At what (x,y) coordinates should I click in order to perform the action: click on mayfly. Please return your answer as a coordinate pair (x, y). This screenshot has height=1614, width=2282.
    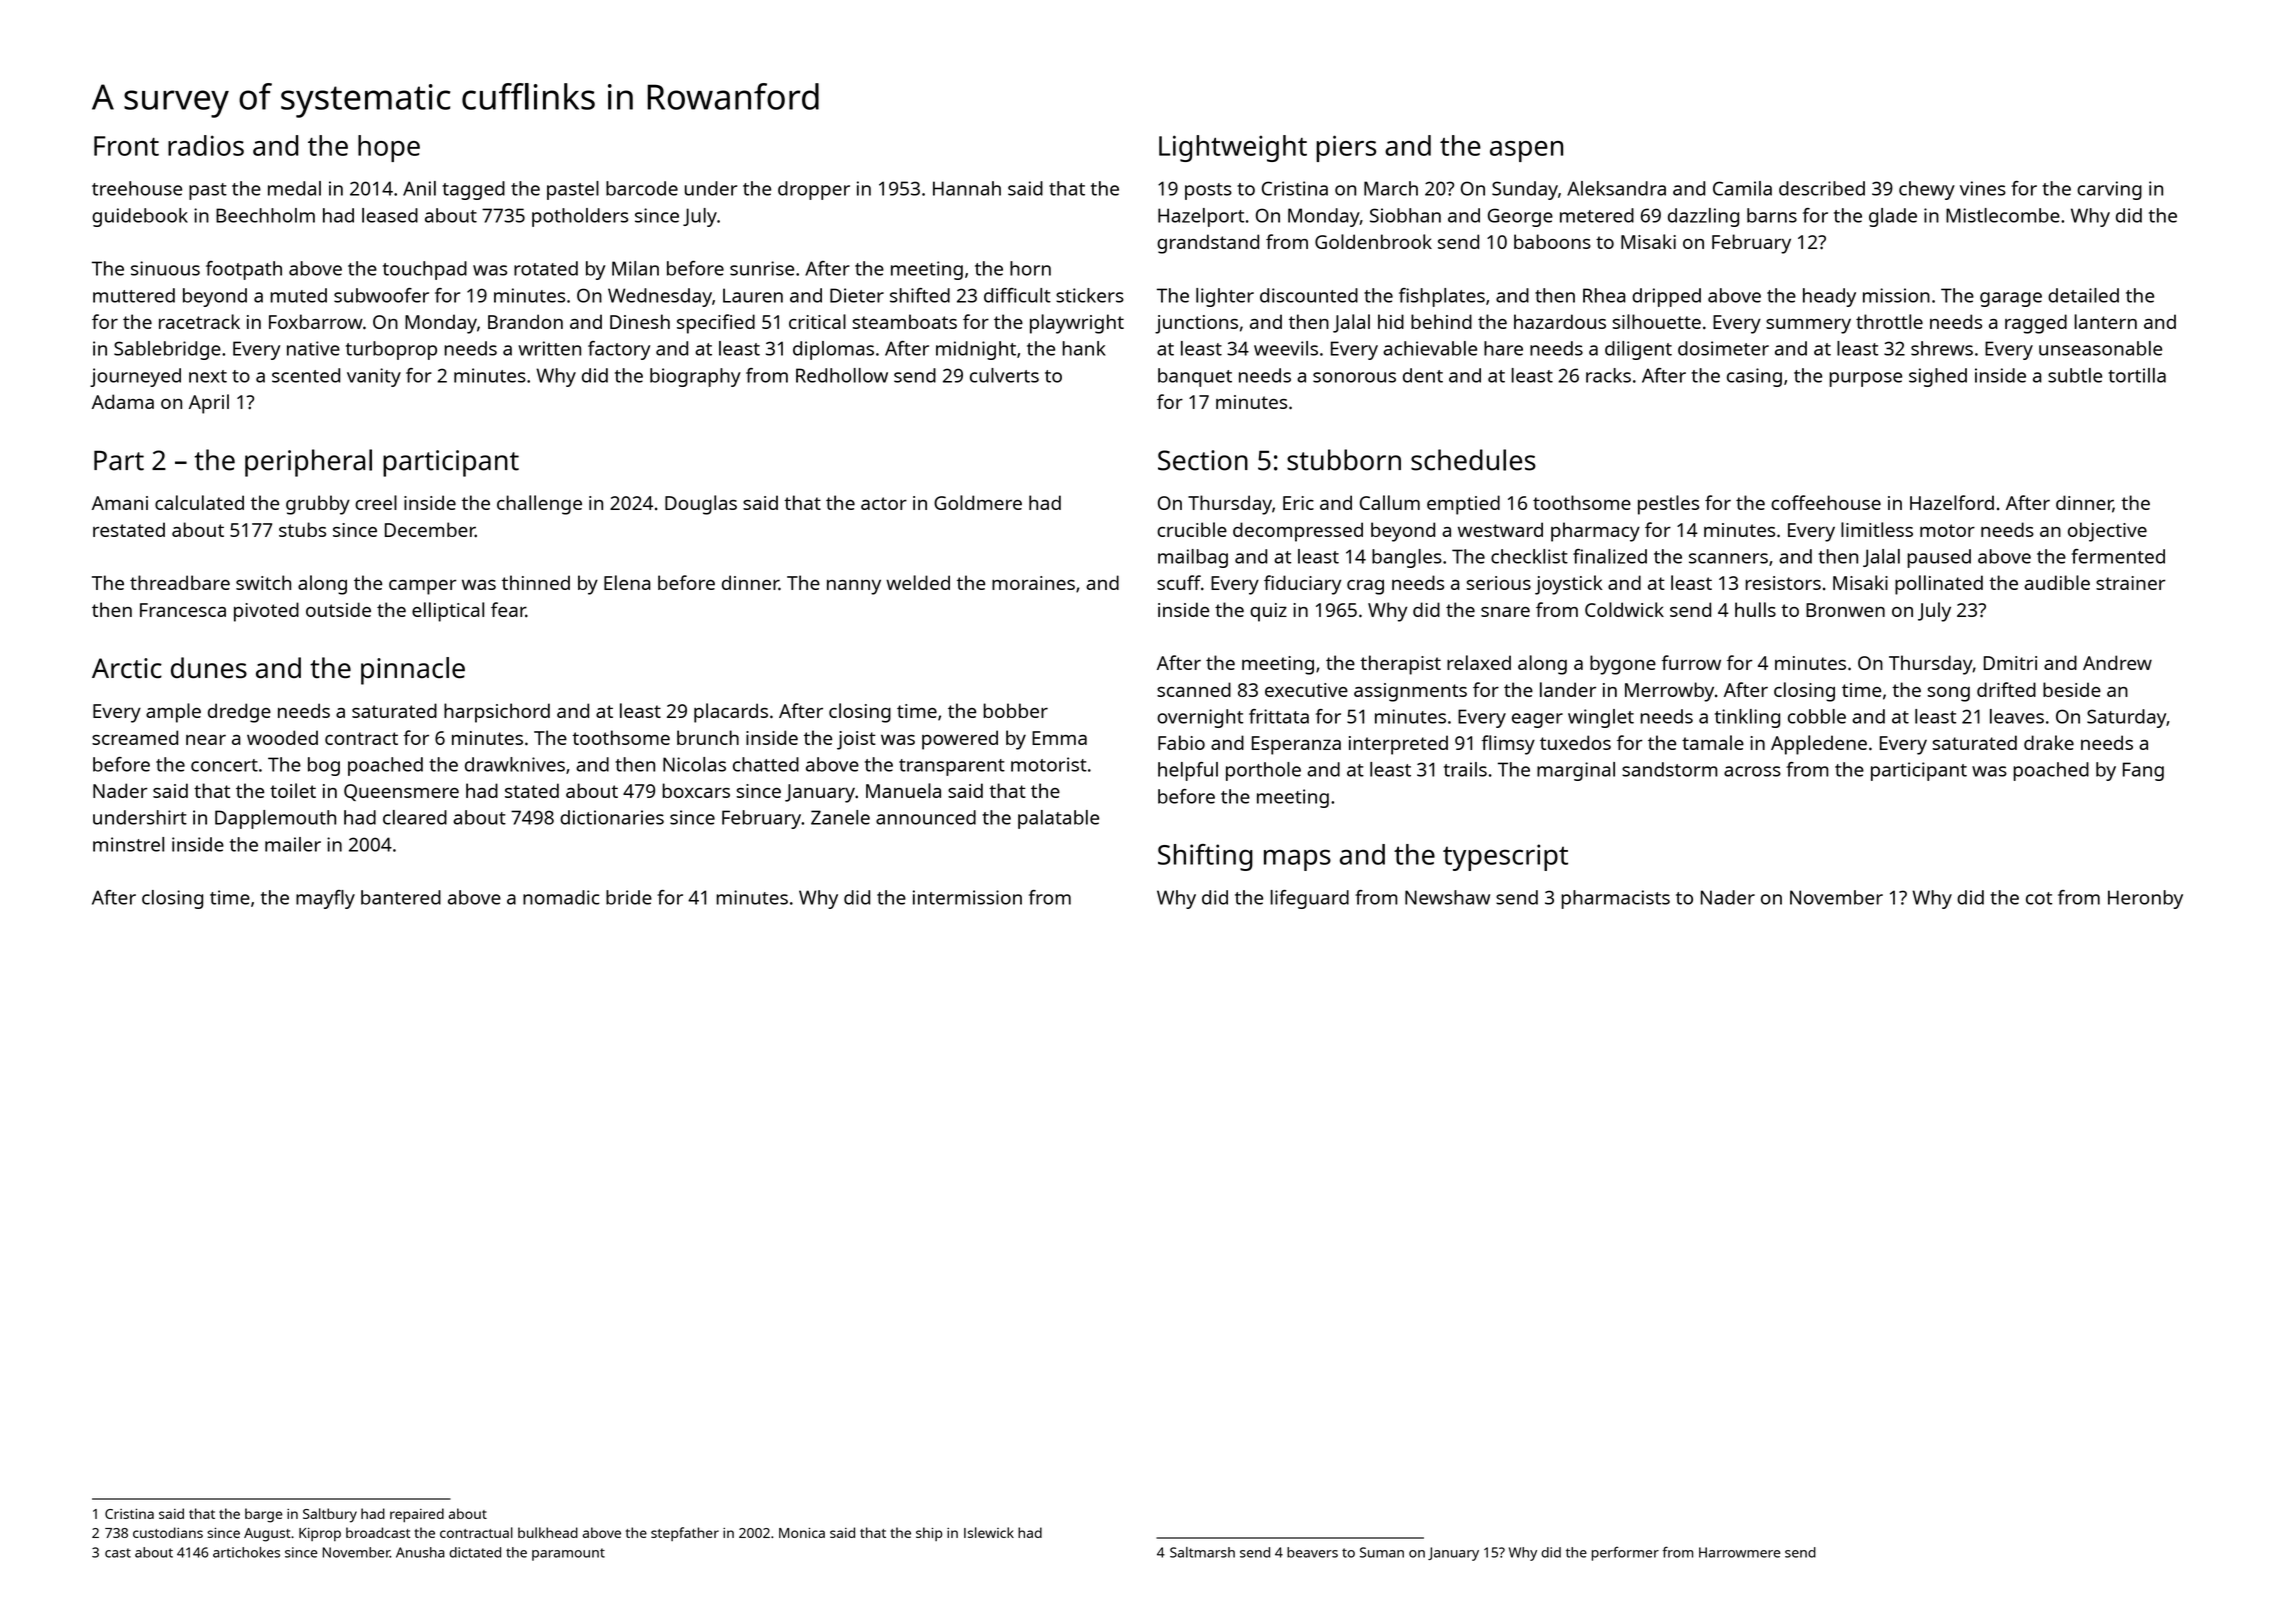
    Looking at the image, I should click on (325, 899).
